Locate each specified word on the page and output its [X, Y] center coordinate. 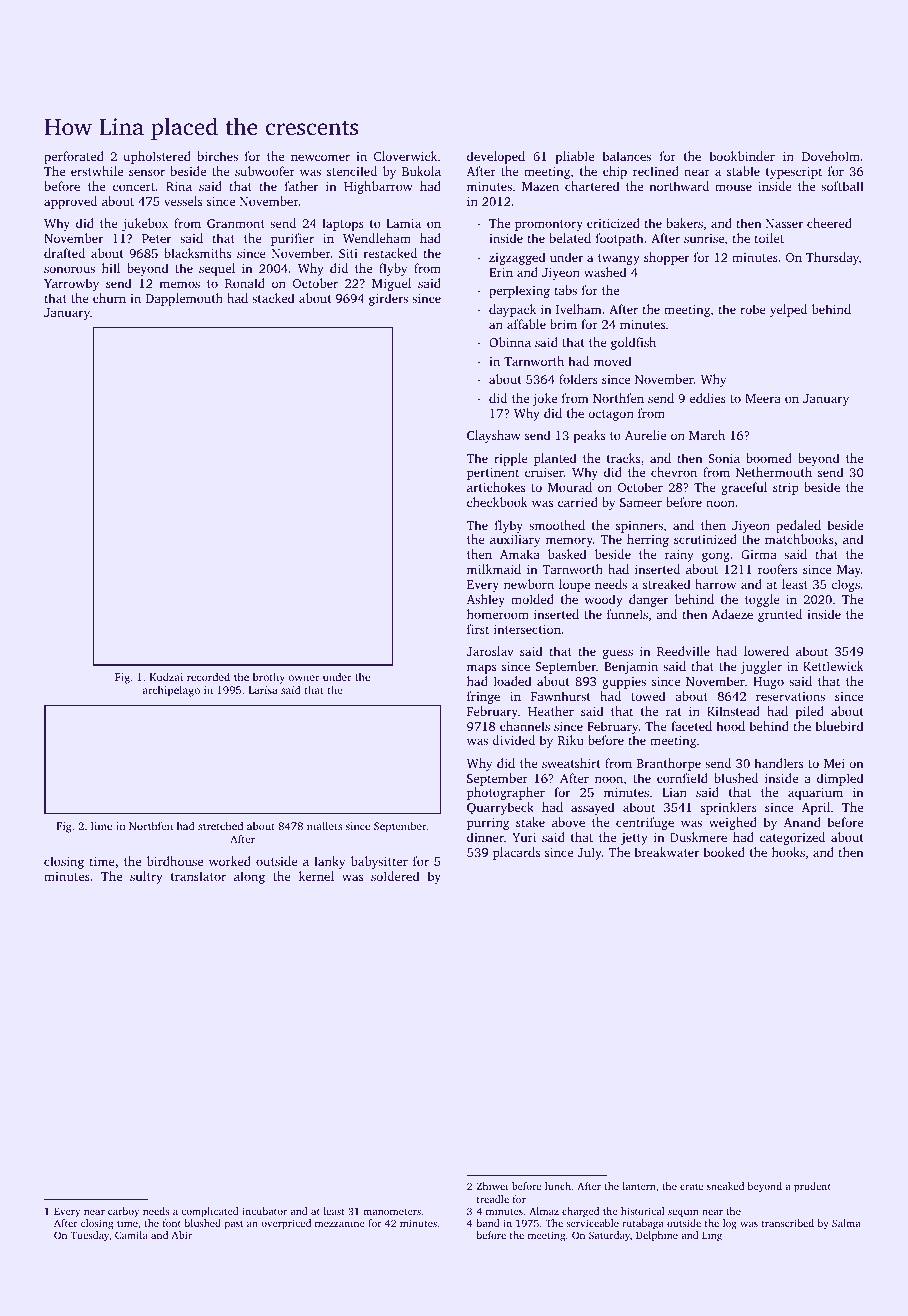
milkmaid [494, 569]
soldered [395, 876]
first [478, 629]
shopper [666, 258]
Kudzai [166, 677]
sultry [146, 877]
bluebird [840, 726]
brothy [269, 678]
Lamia [403, 223]
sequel [217, 269]
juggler [761, 667]
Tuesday [90, 1236]
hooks [788, 852]
